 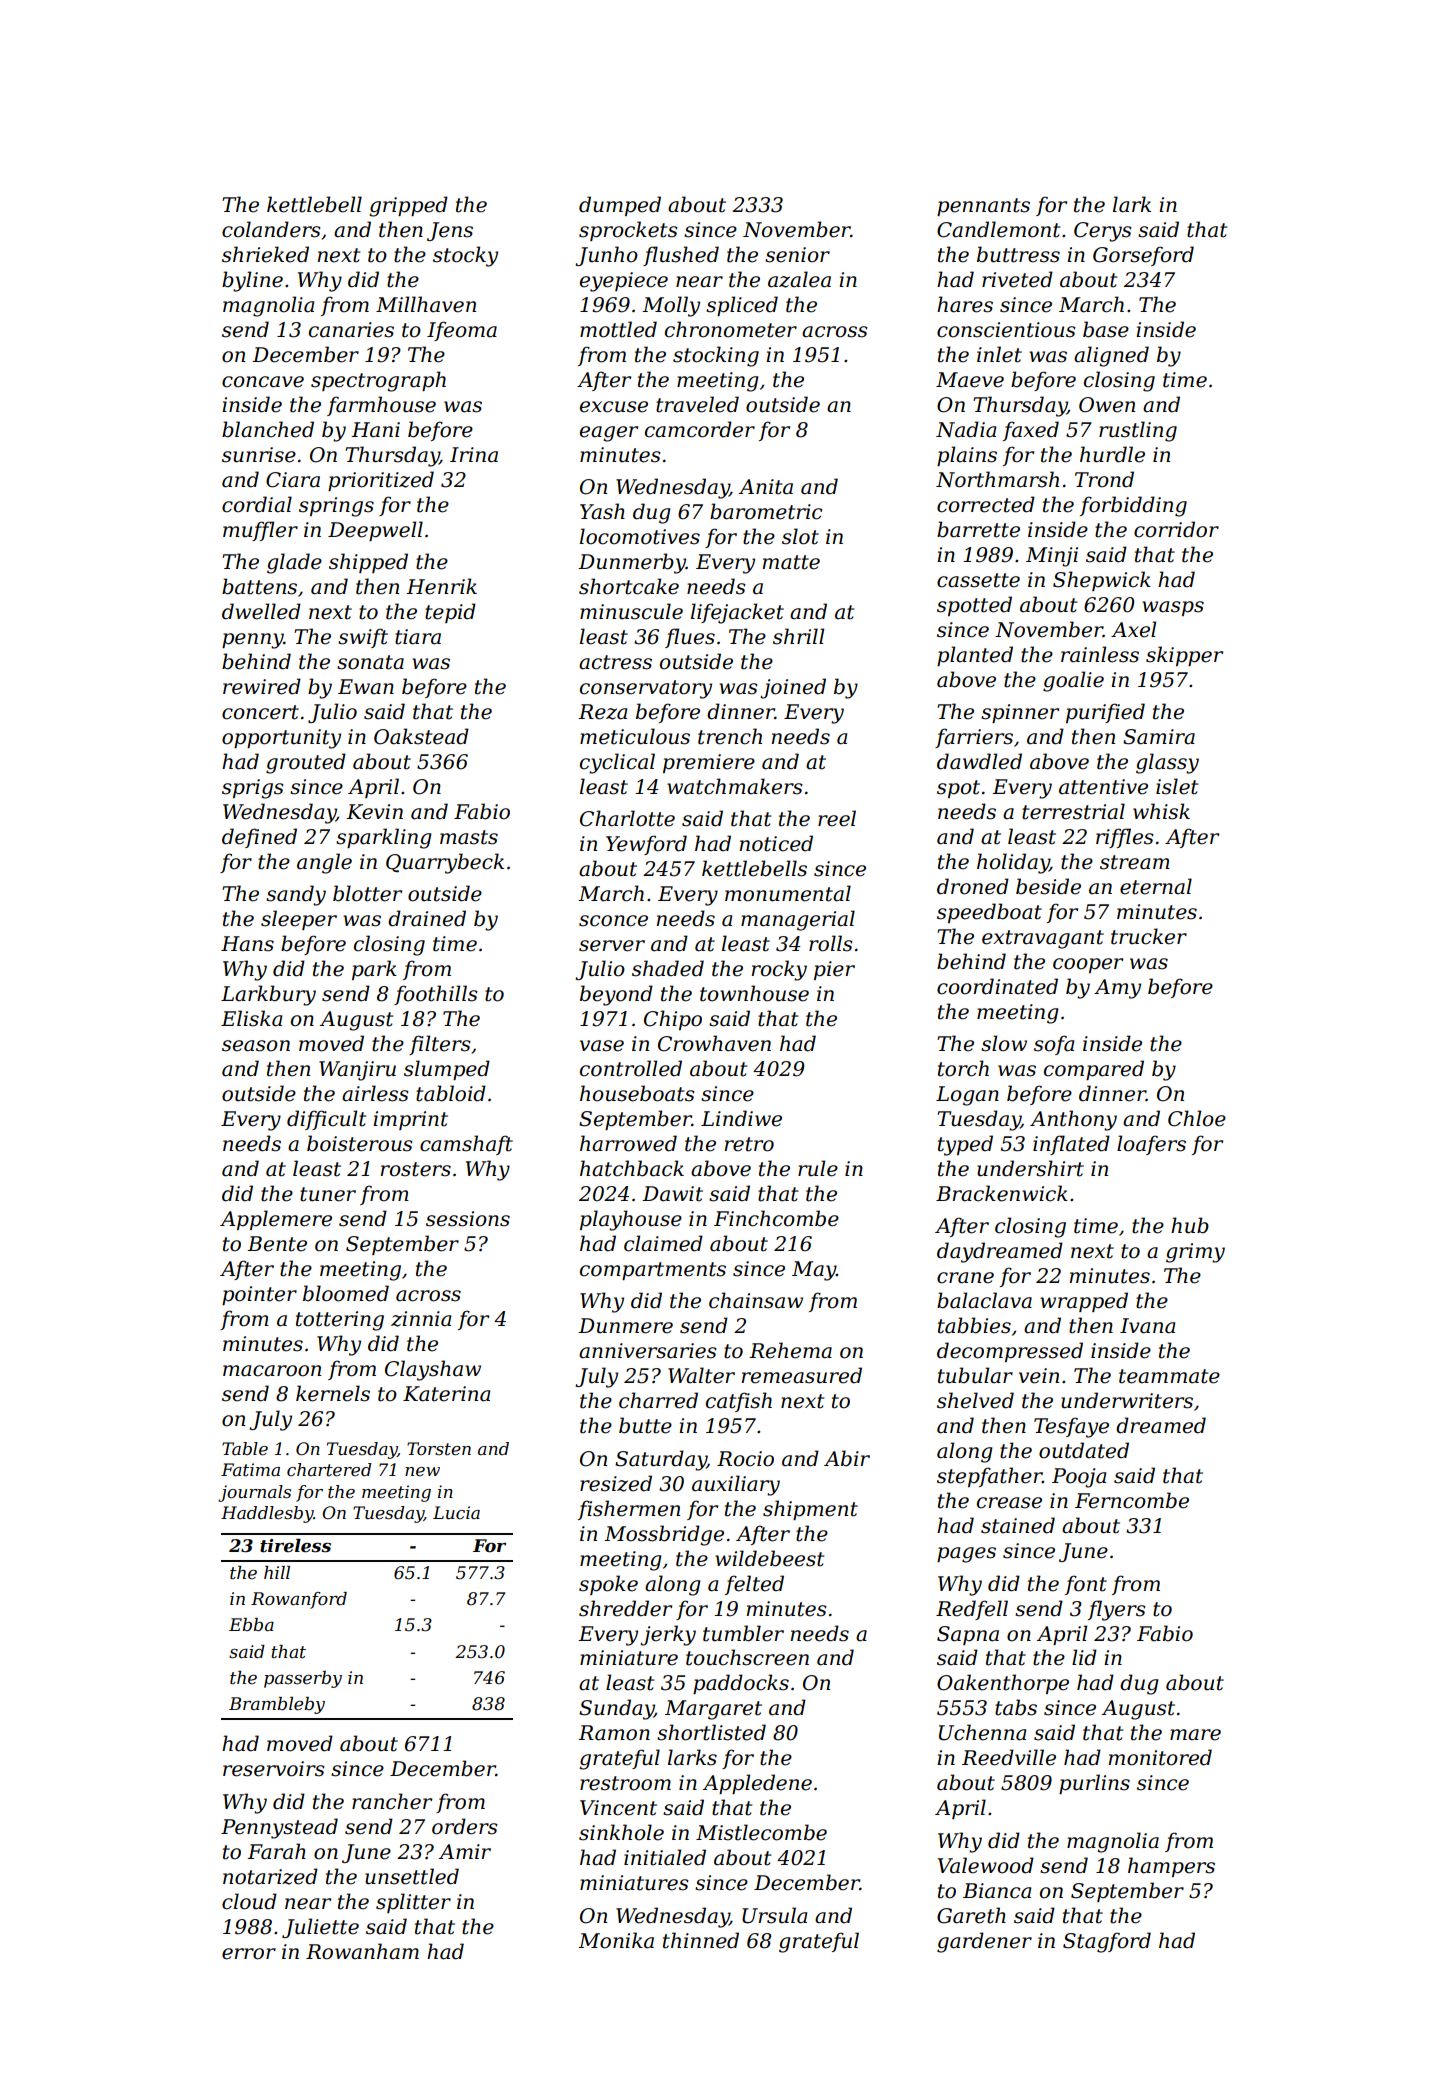 What do you see at coordinates (324, 863) in the screenshot?
I see `angle` at bounding box center [324, 863].
